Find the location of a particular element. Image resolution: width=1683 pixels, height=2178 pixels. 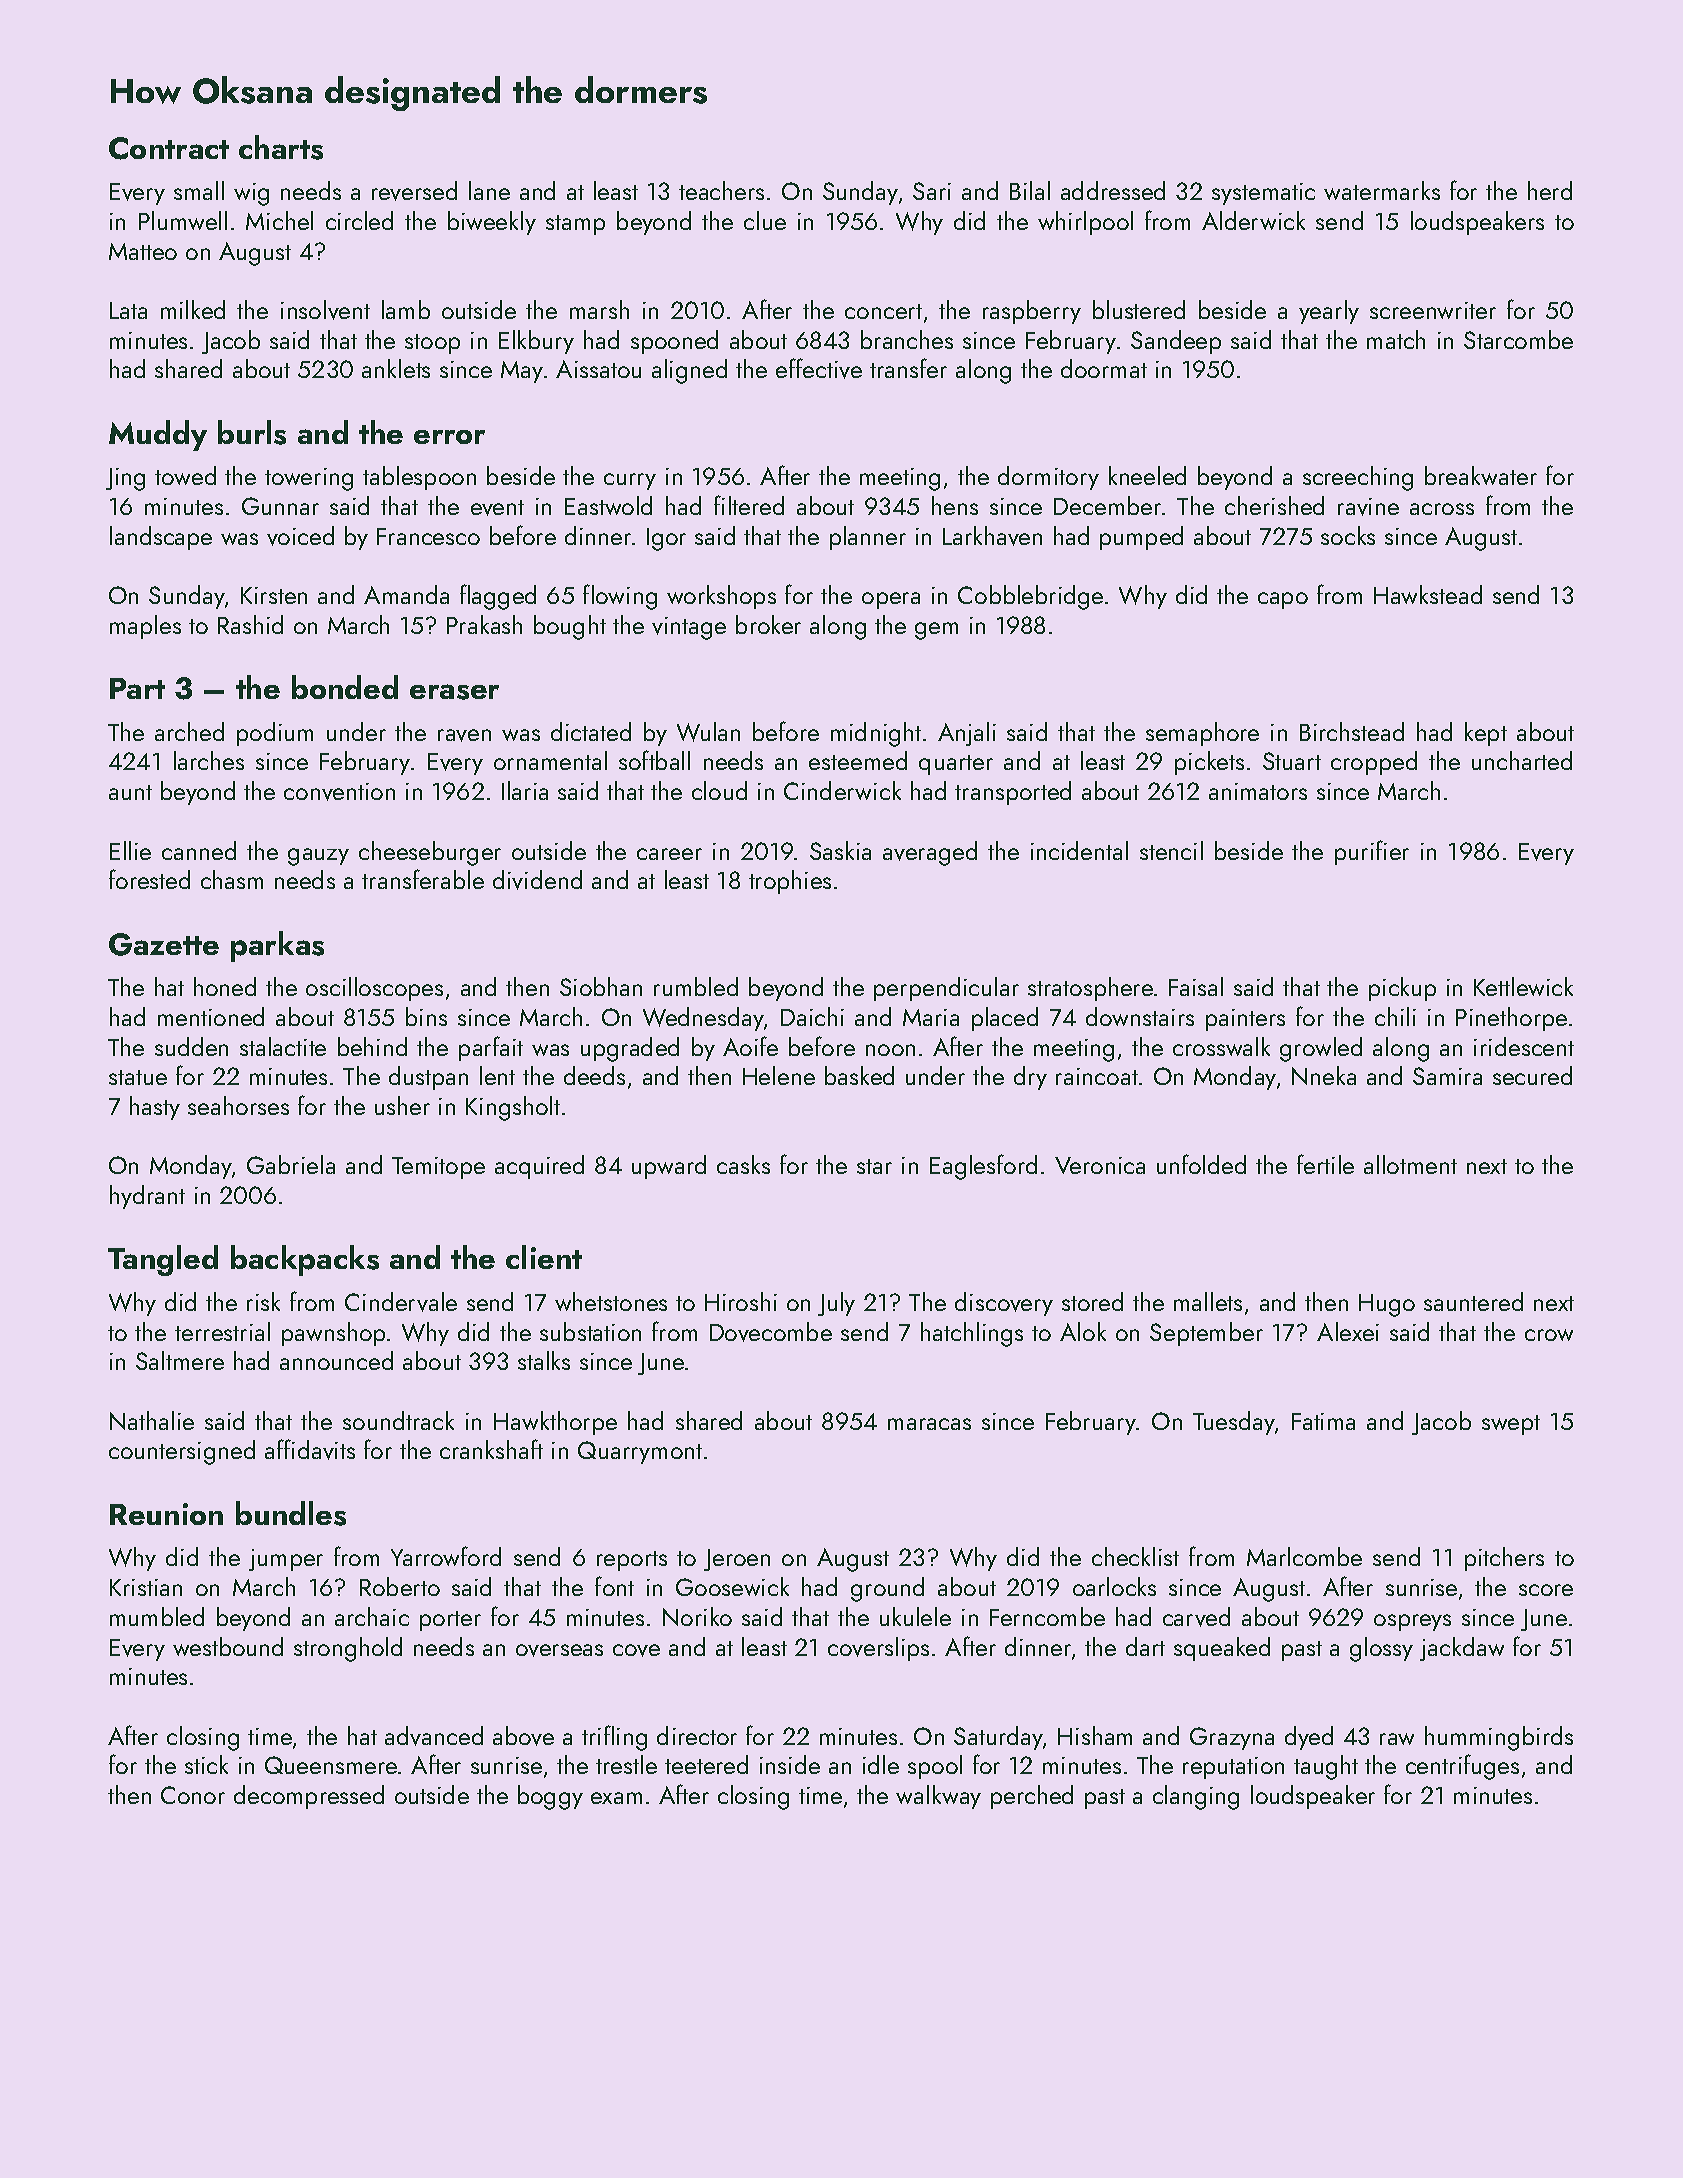

overseas is located at coordinates (559, 1650).
